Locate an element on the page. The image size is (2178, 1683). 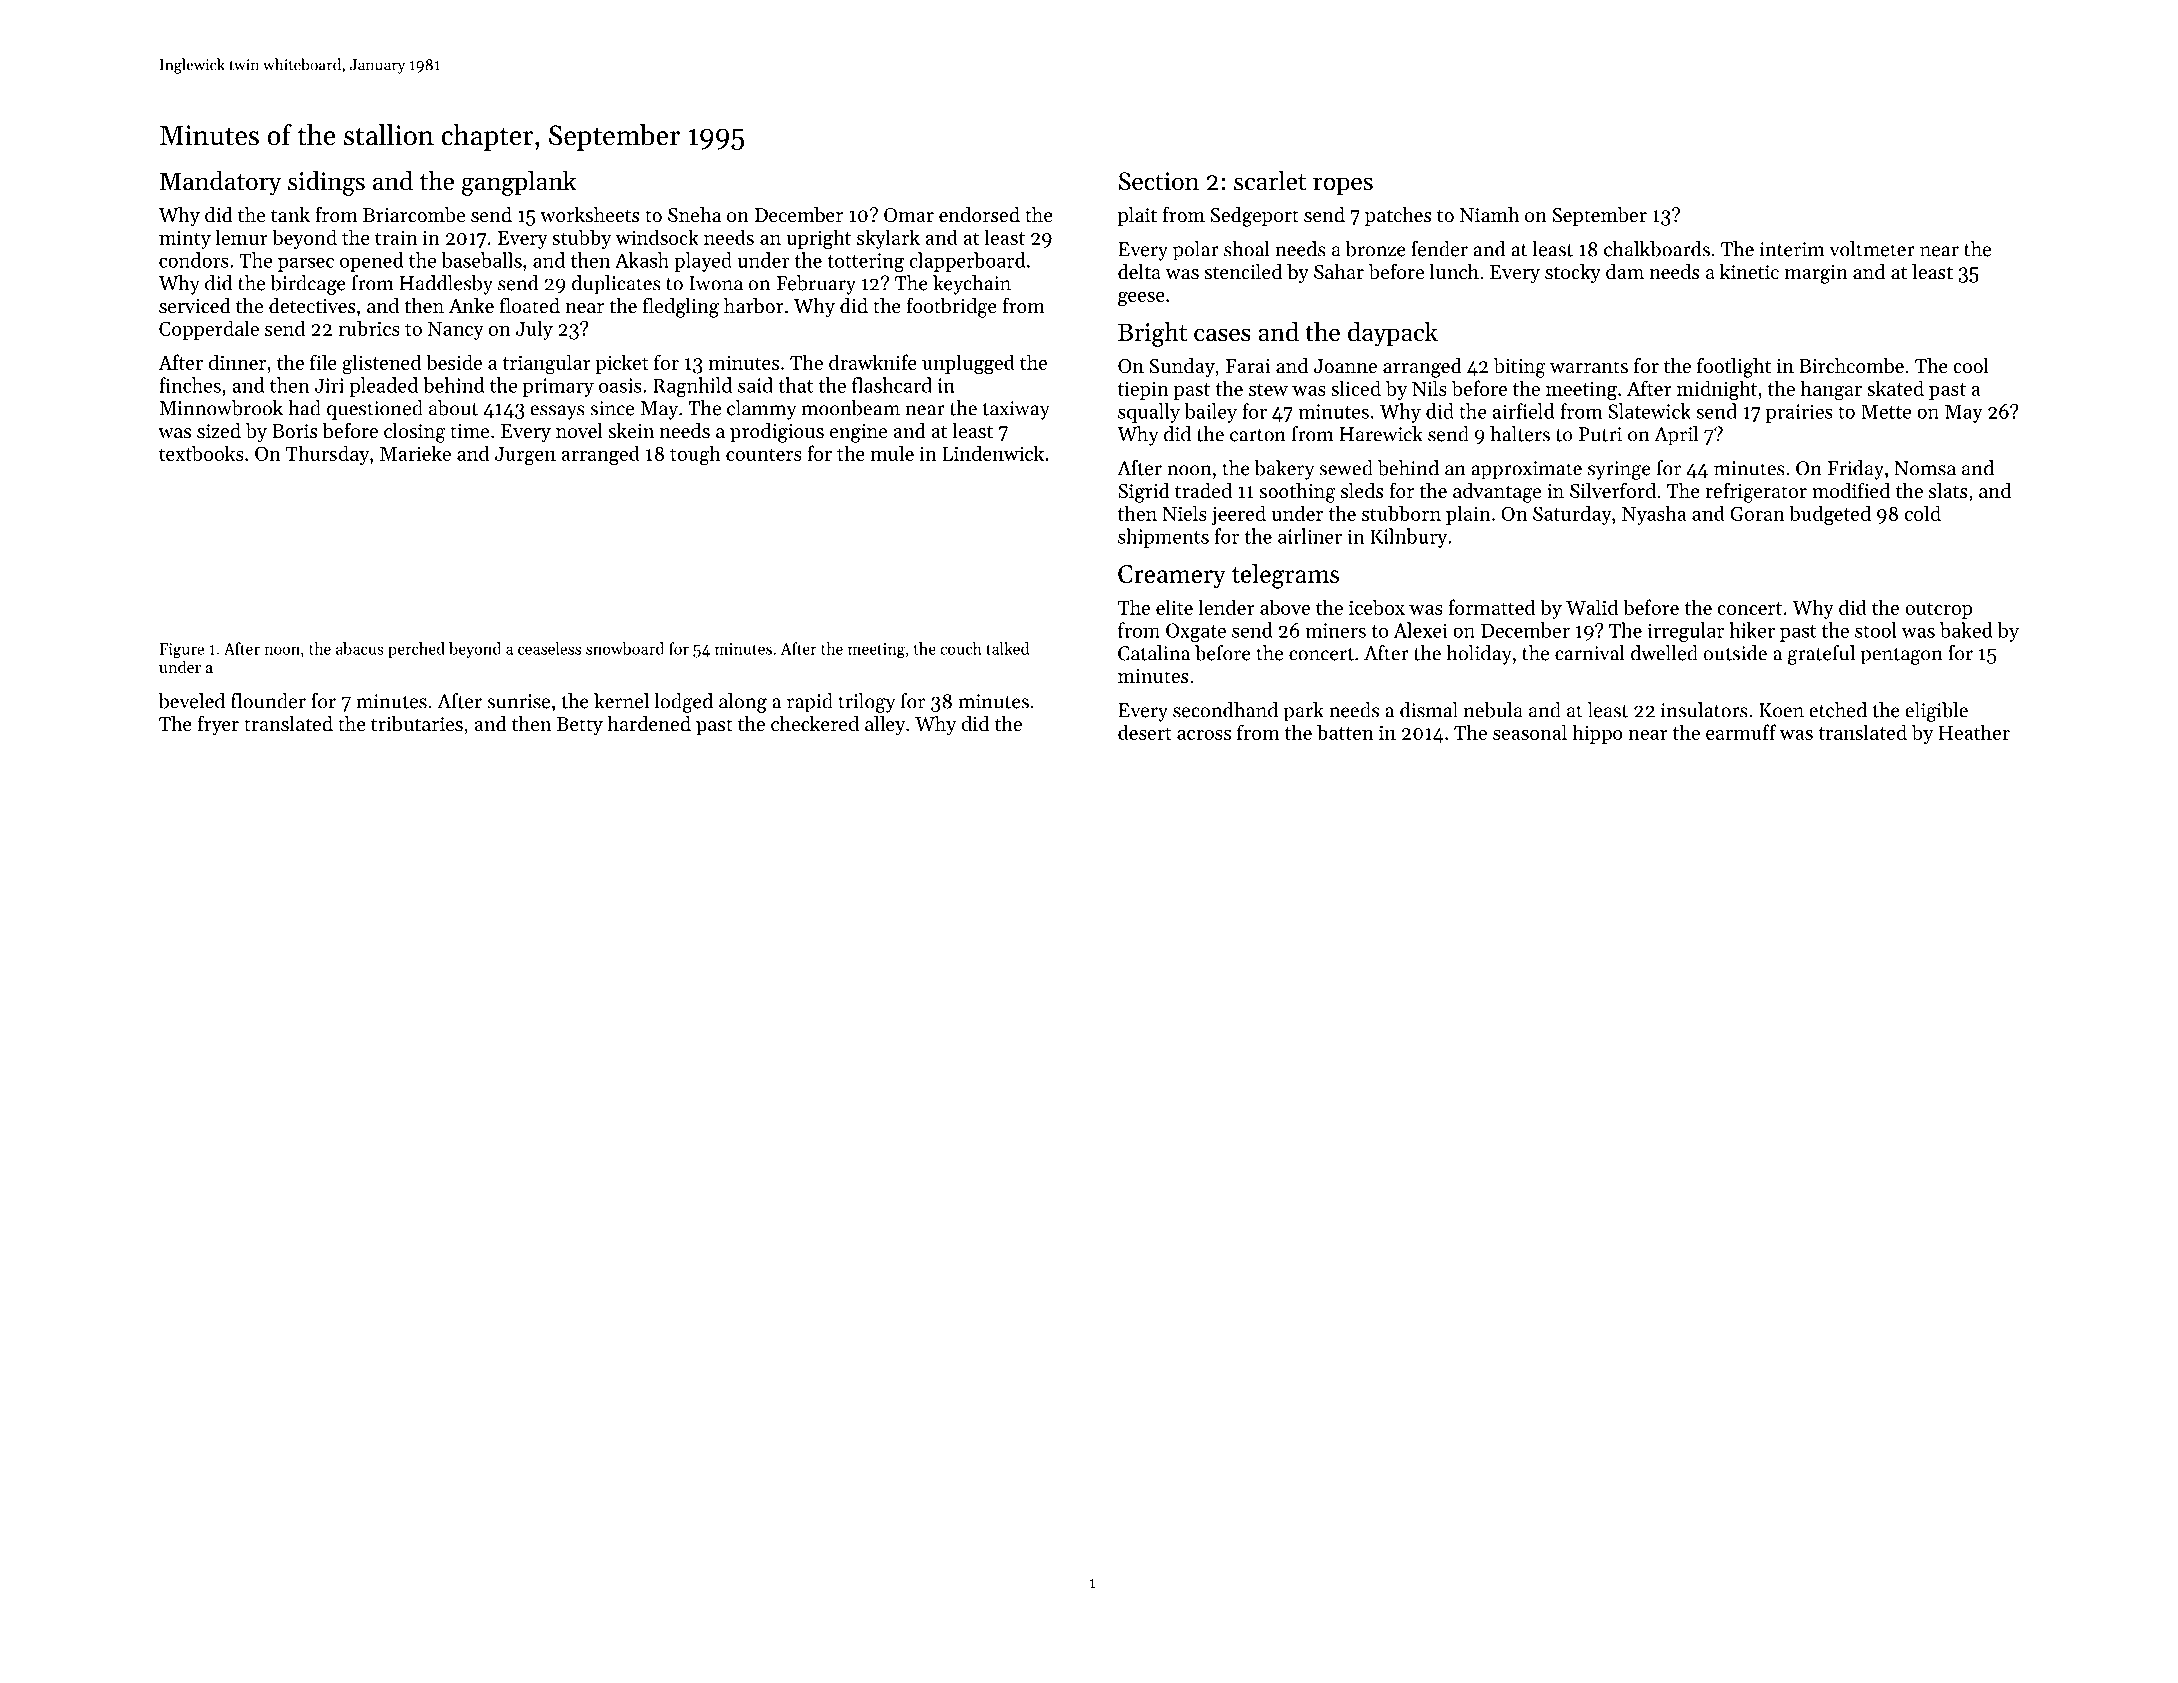
dinner is located at coordinates (237, 362).
